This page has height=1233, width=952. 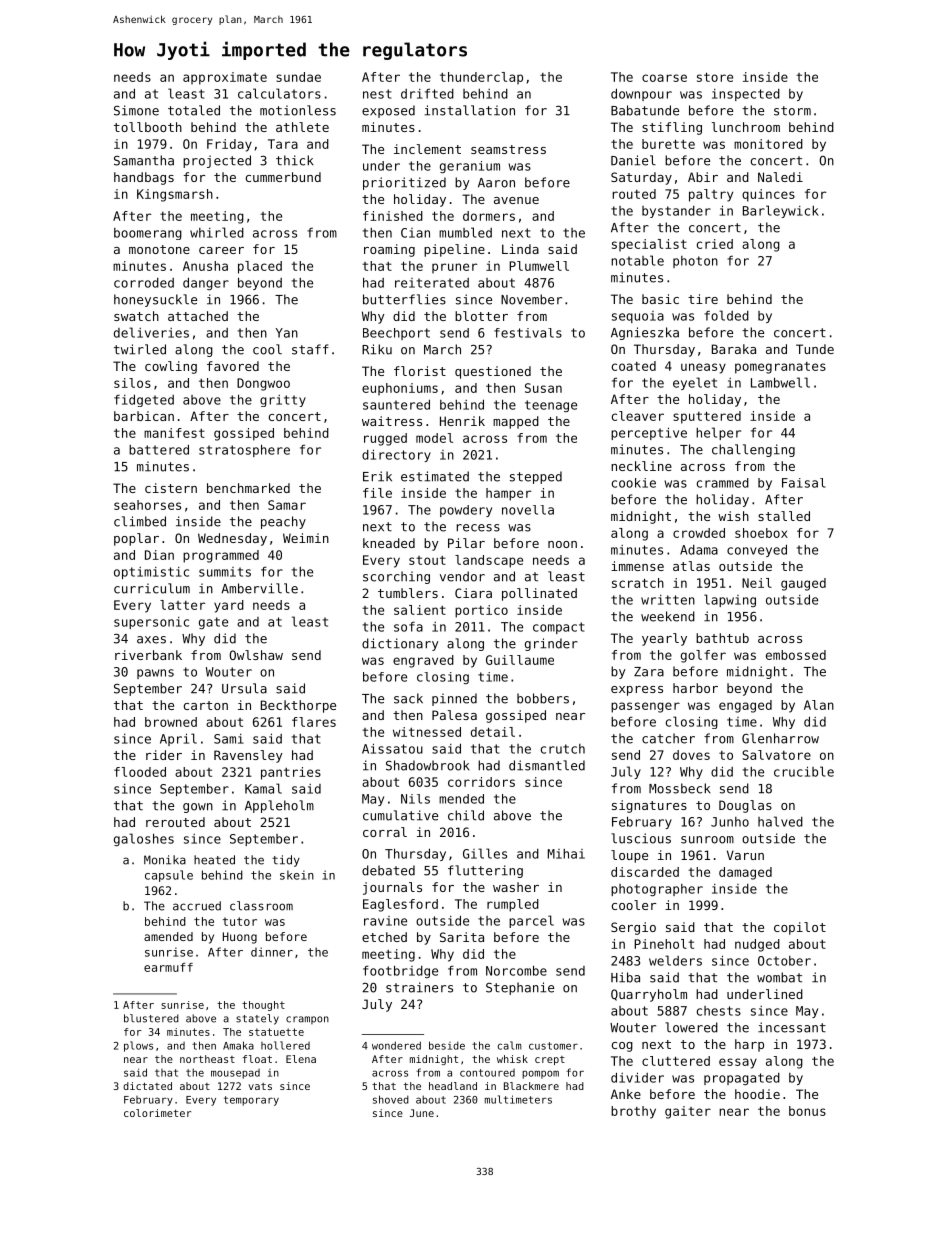 I want to click on pinned, so click(x=454, y=699).
